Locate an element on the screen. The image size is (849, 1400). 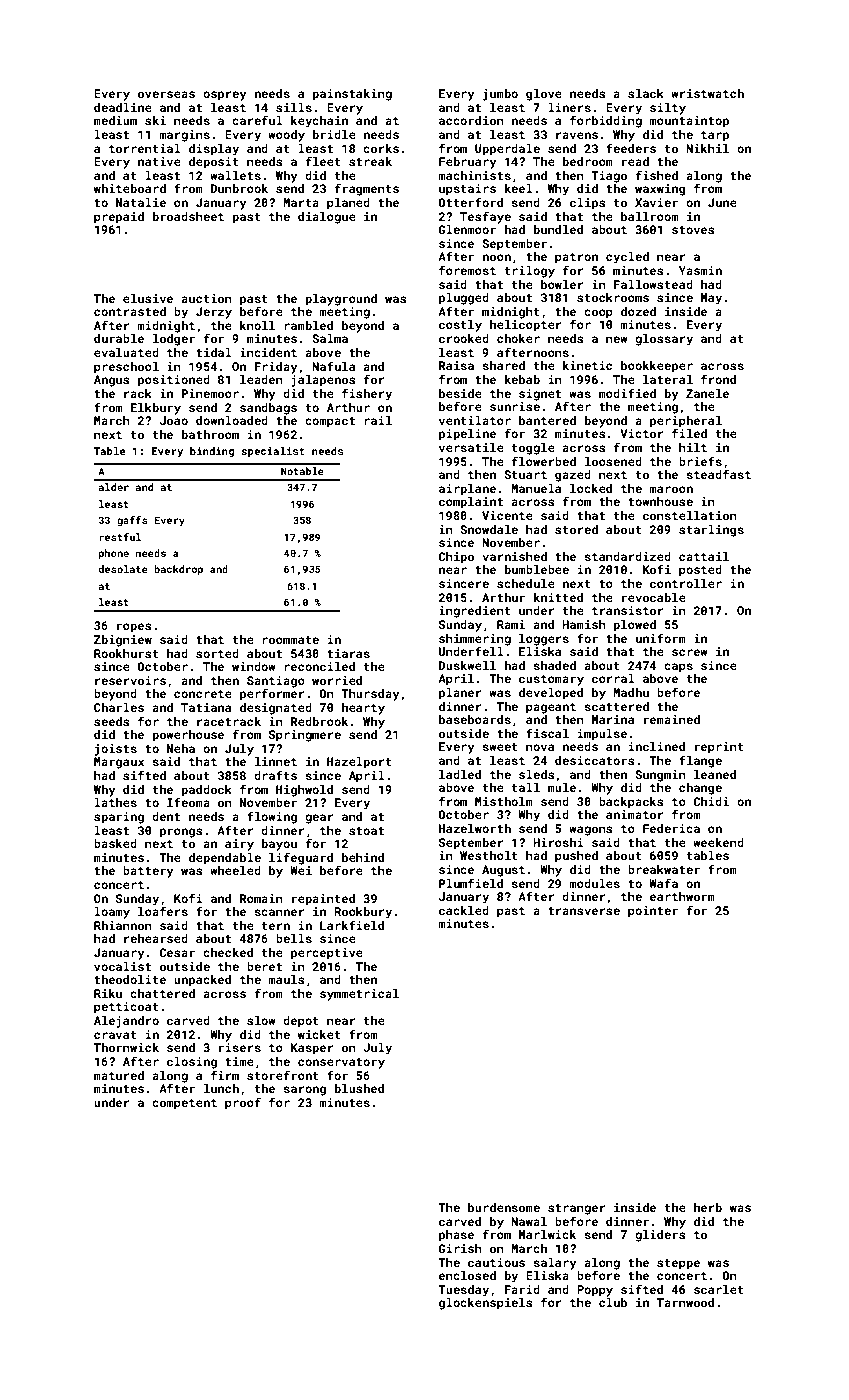
wristwatch is located at coordinates (707, 93).
